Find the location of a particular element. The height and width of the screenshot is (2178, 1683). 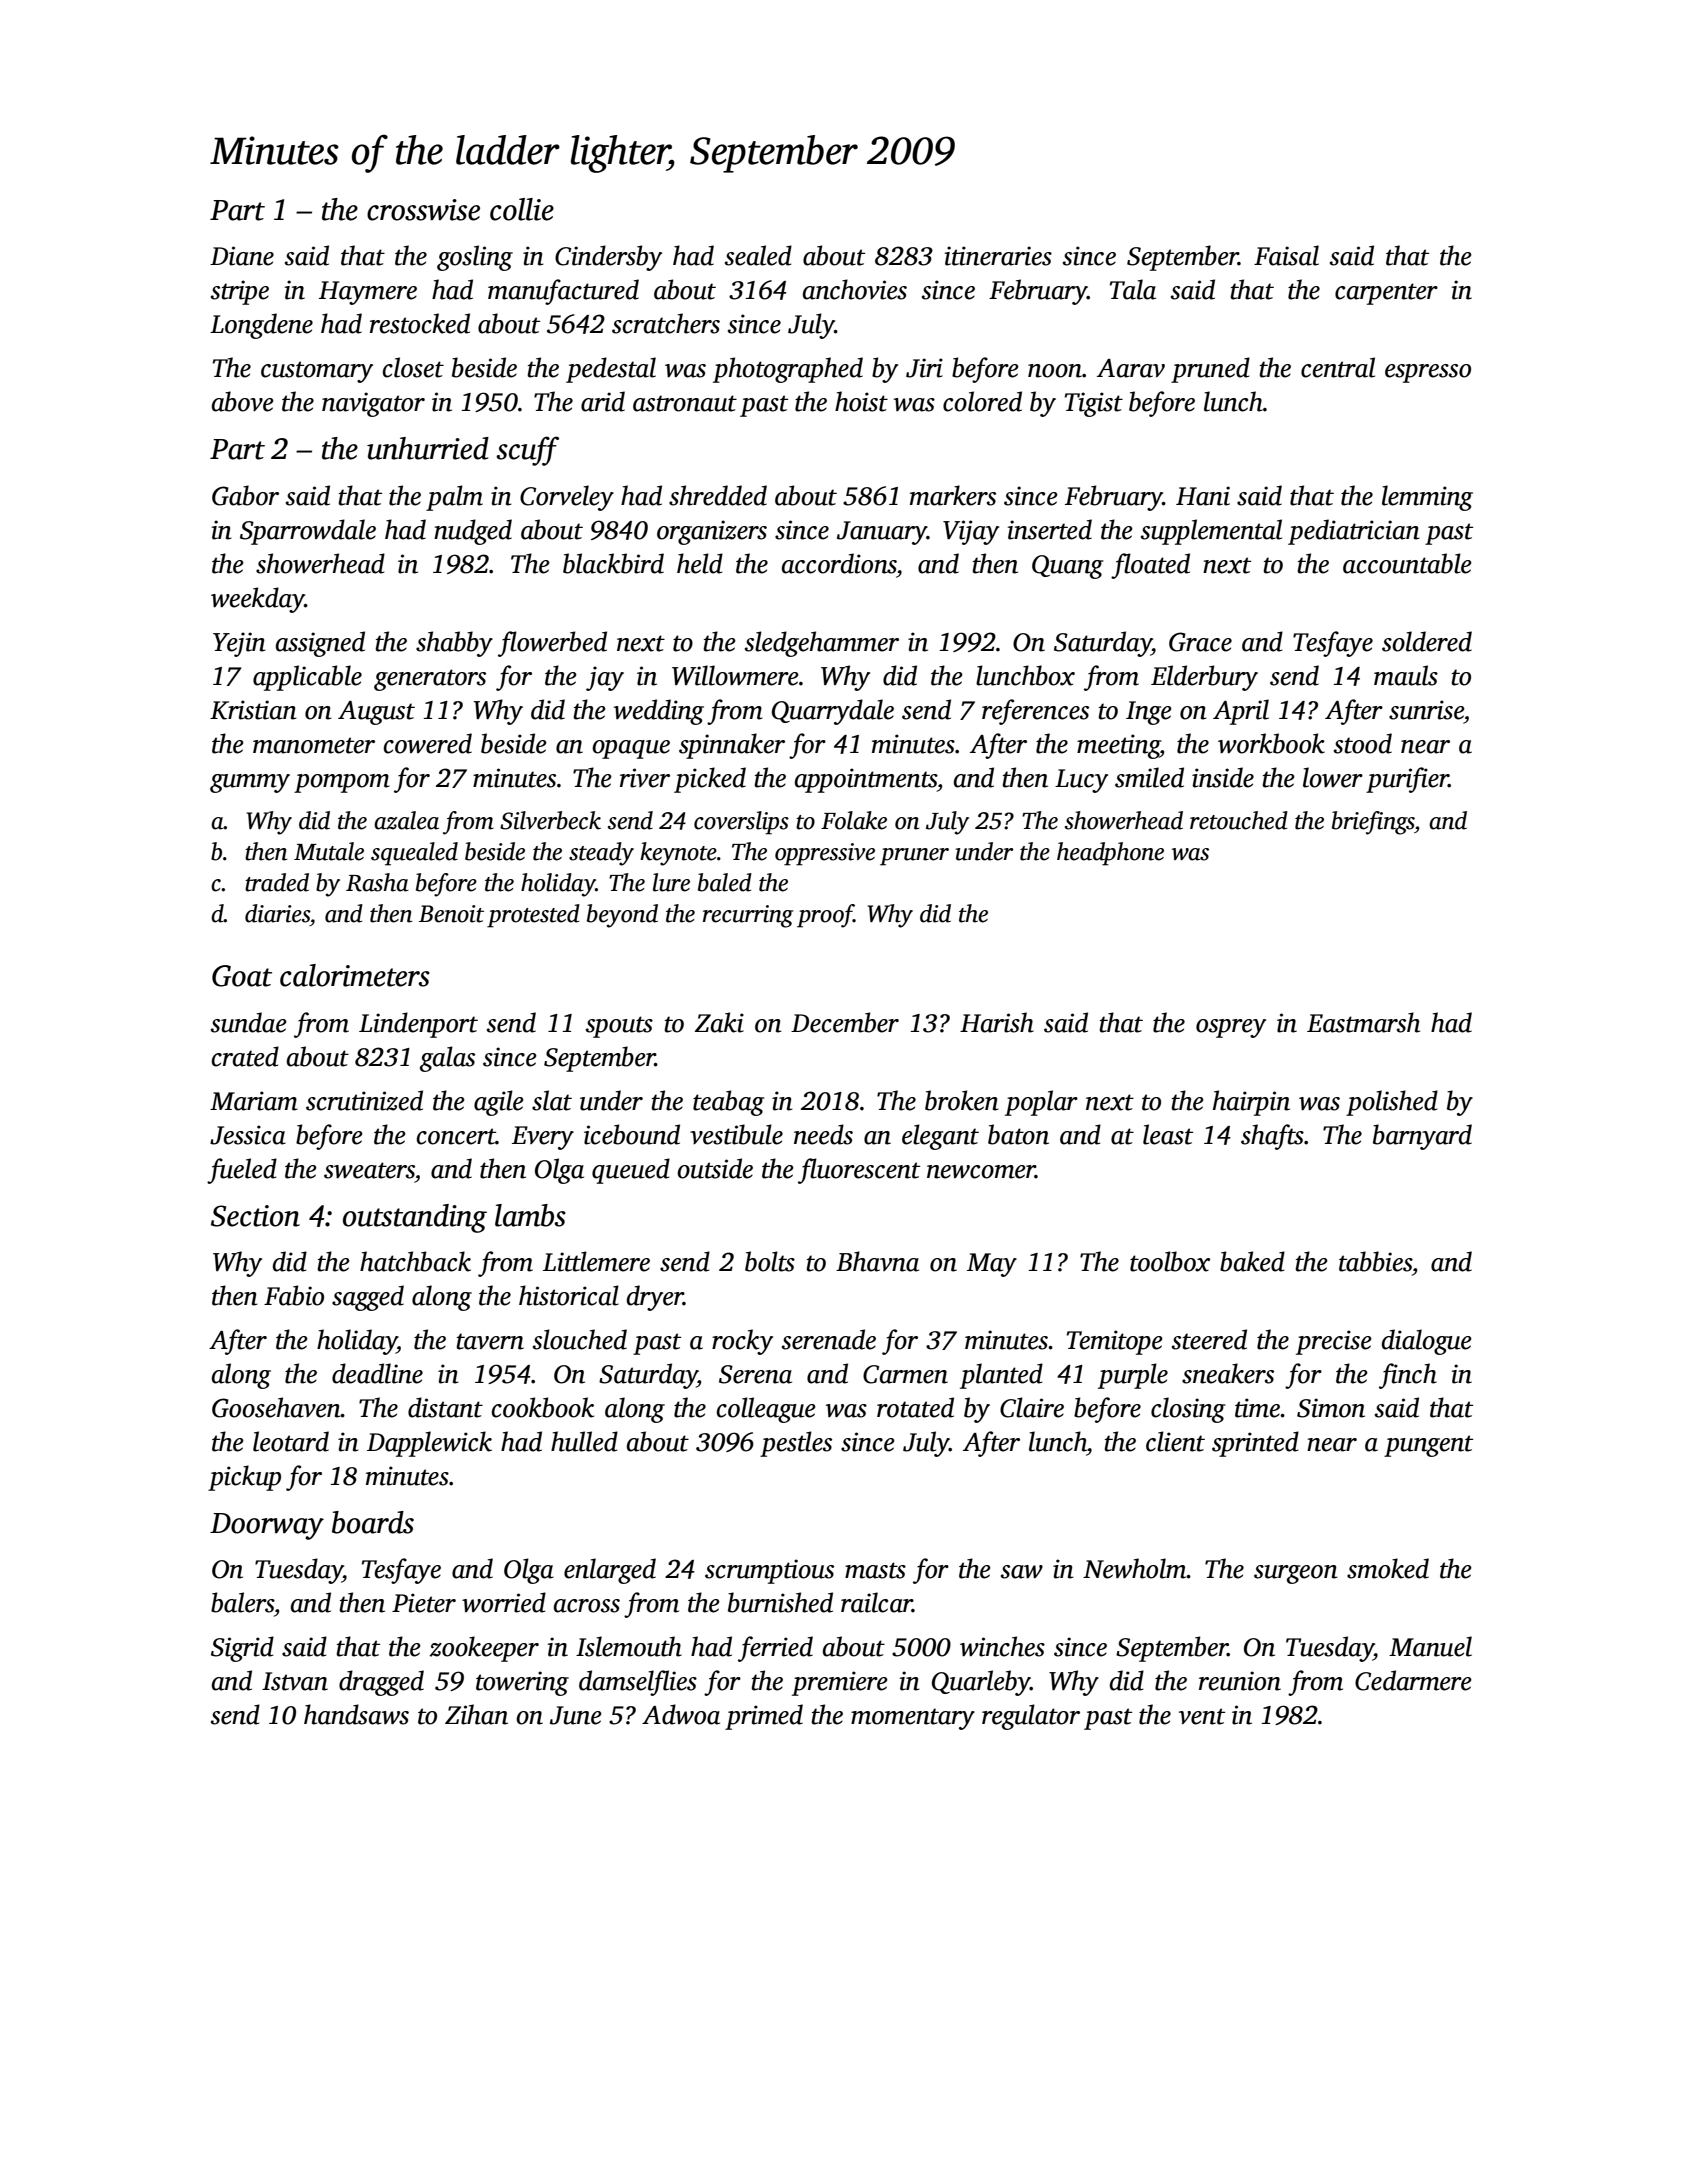

Mutale is located at coordinates (329, 851).
